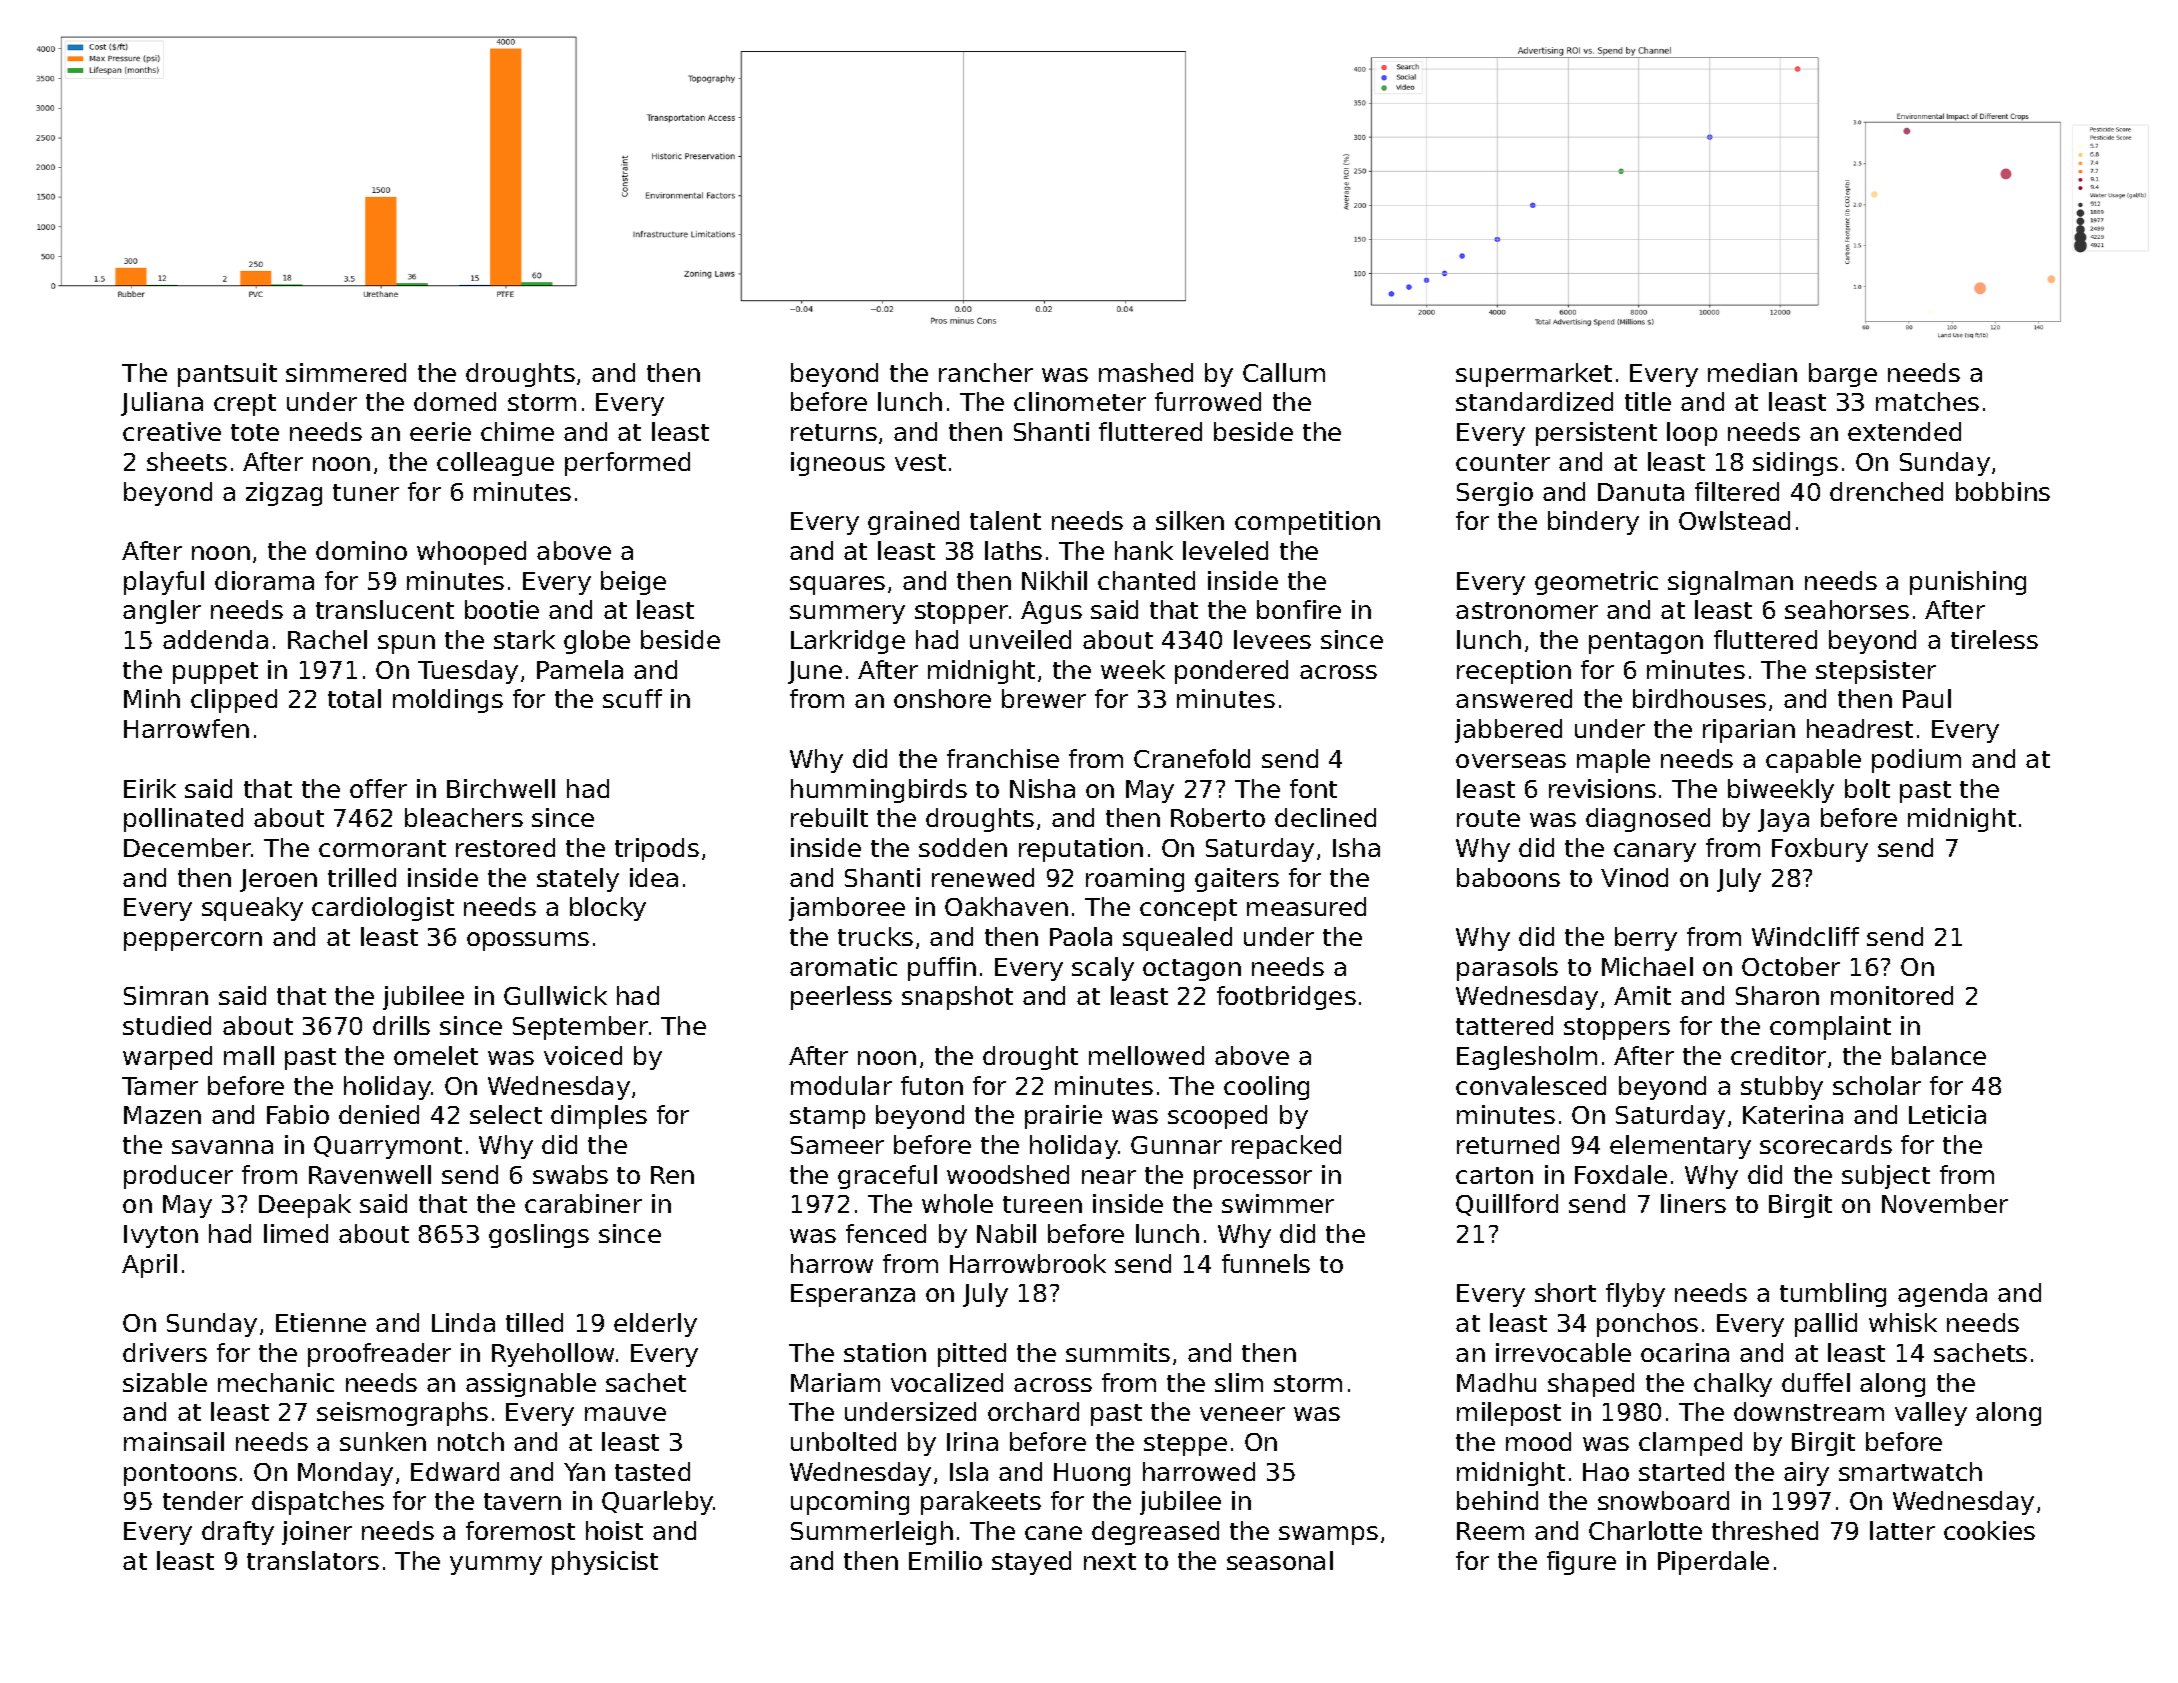  I want to click on sodden, so click(963, 847).
